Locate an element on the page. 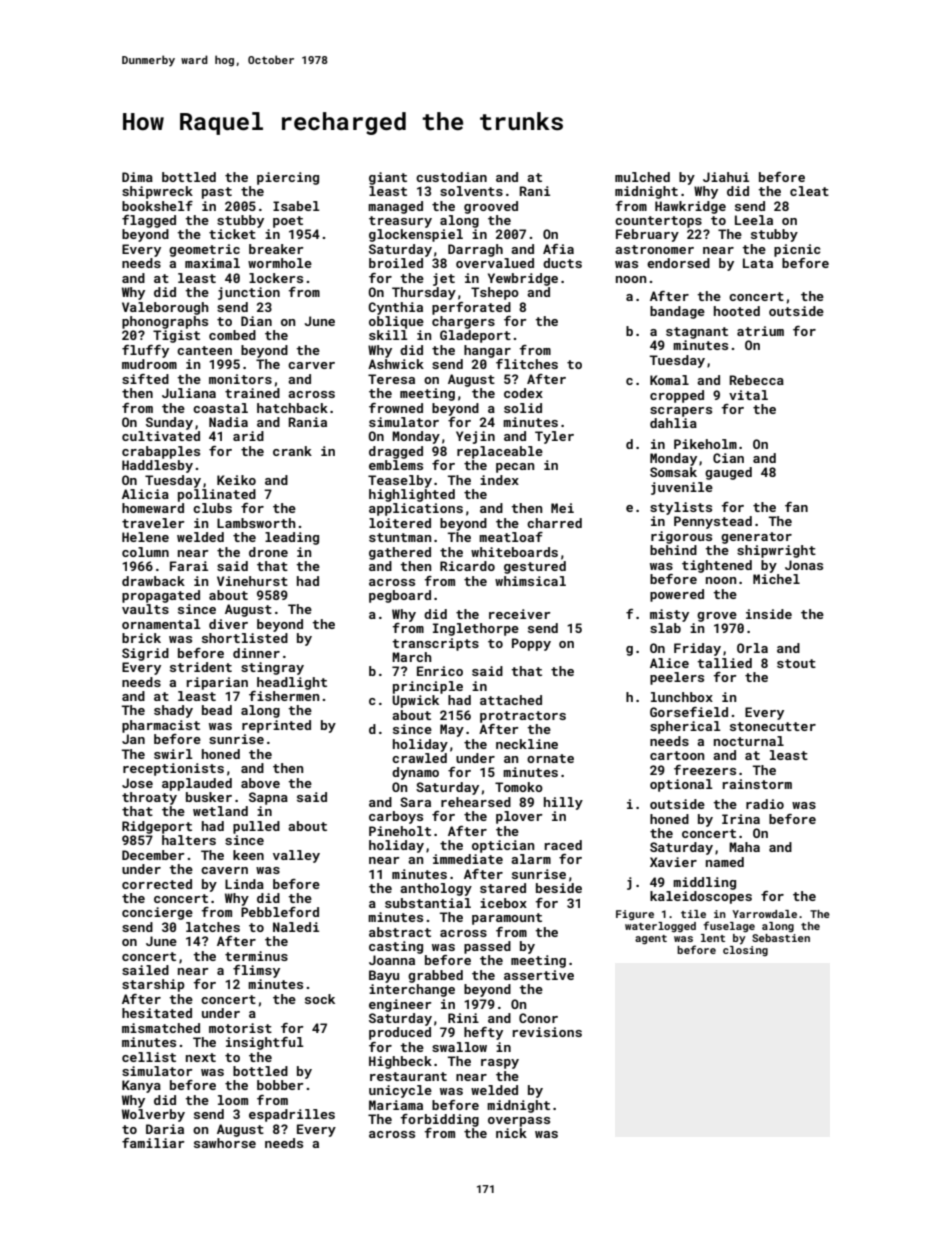 The image size is (952, 1233). Poppy is located at coordinates (531, 644).
